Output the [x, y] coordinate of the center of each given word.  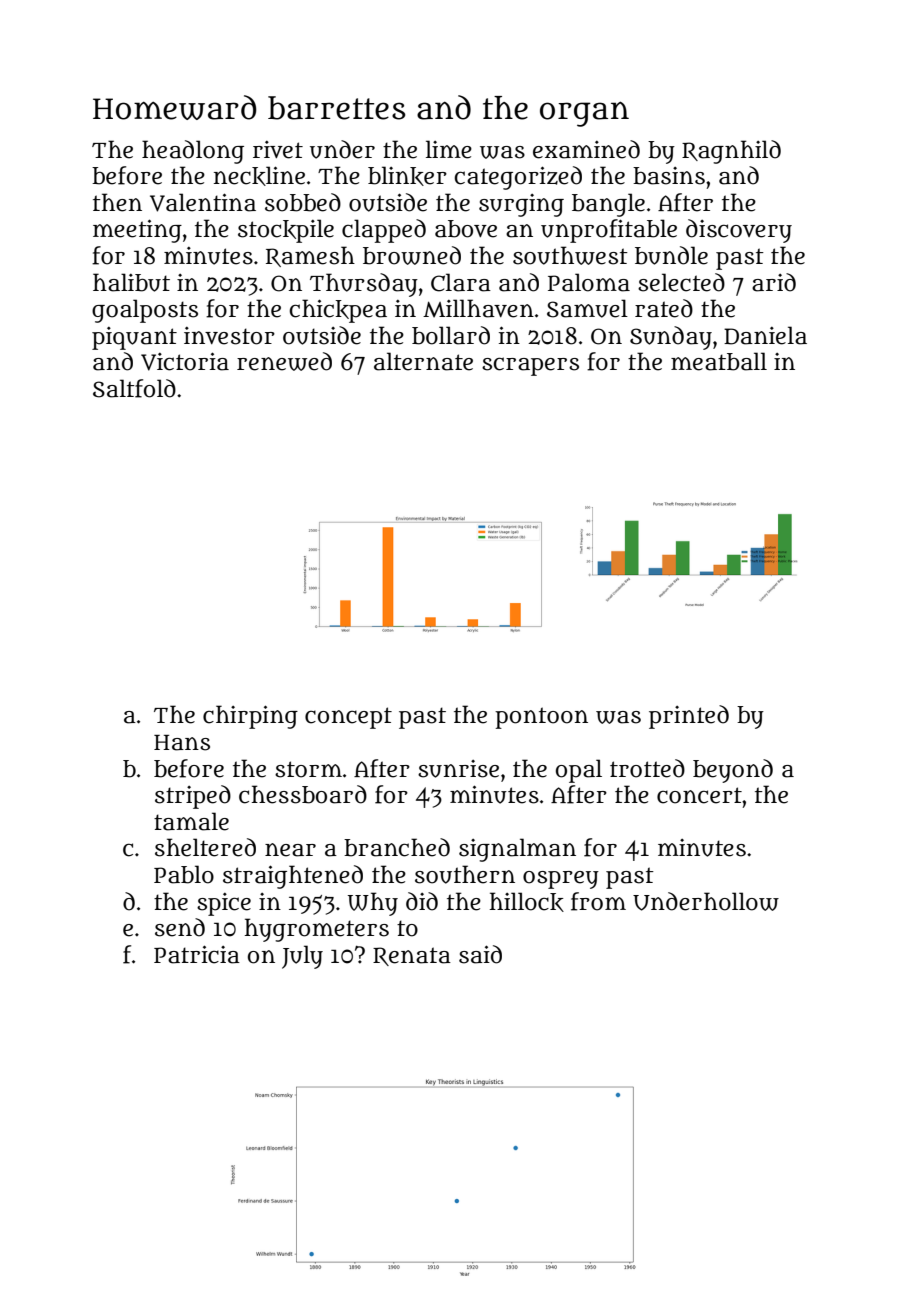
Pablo [184, 874]
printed [689, 717]
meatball [719, 361]
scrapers [530, 366]
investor [229, 336]
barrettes [336, 108]
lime [449, 149]
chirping [250, 717]
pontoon [541, 718]
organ [584, 114]
